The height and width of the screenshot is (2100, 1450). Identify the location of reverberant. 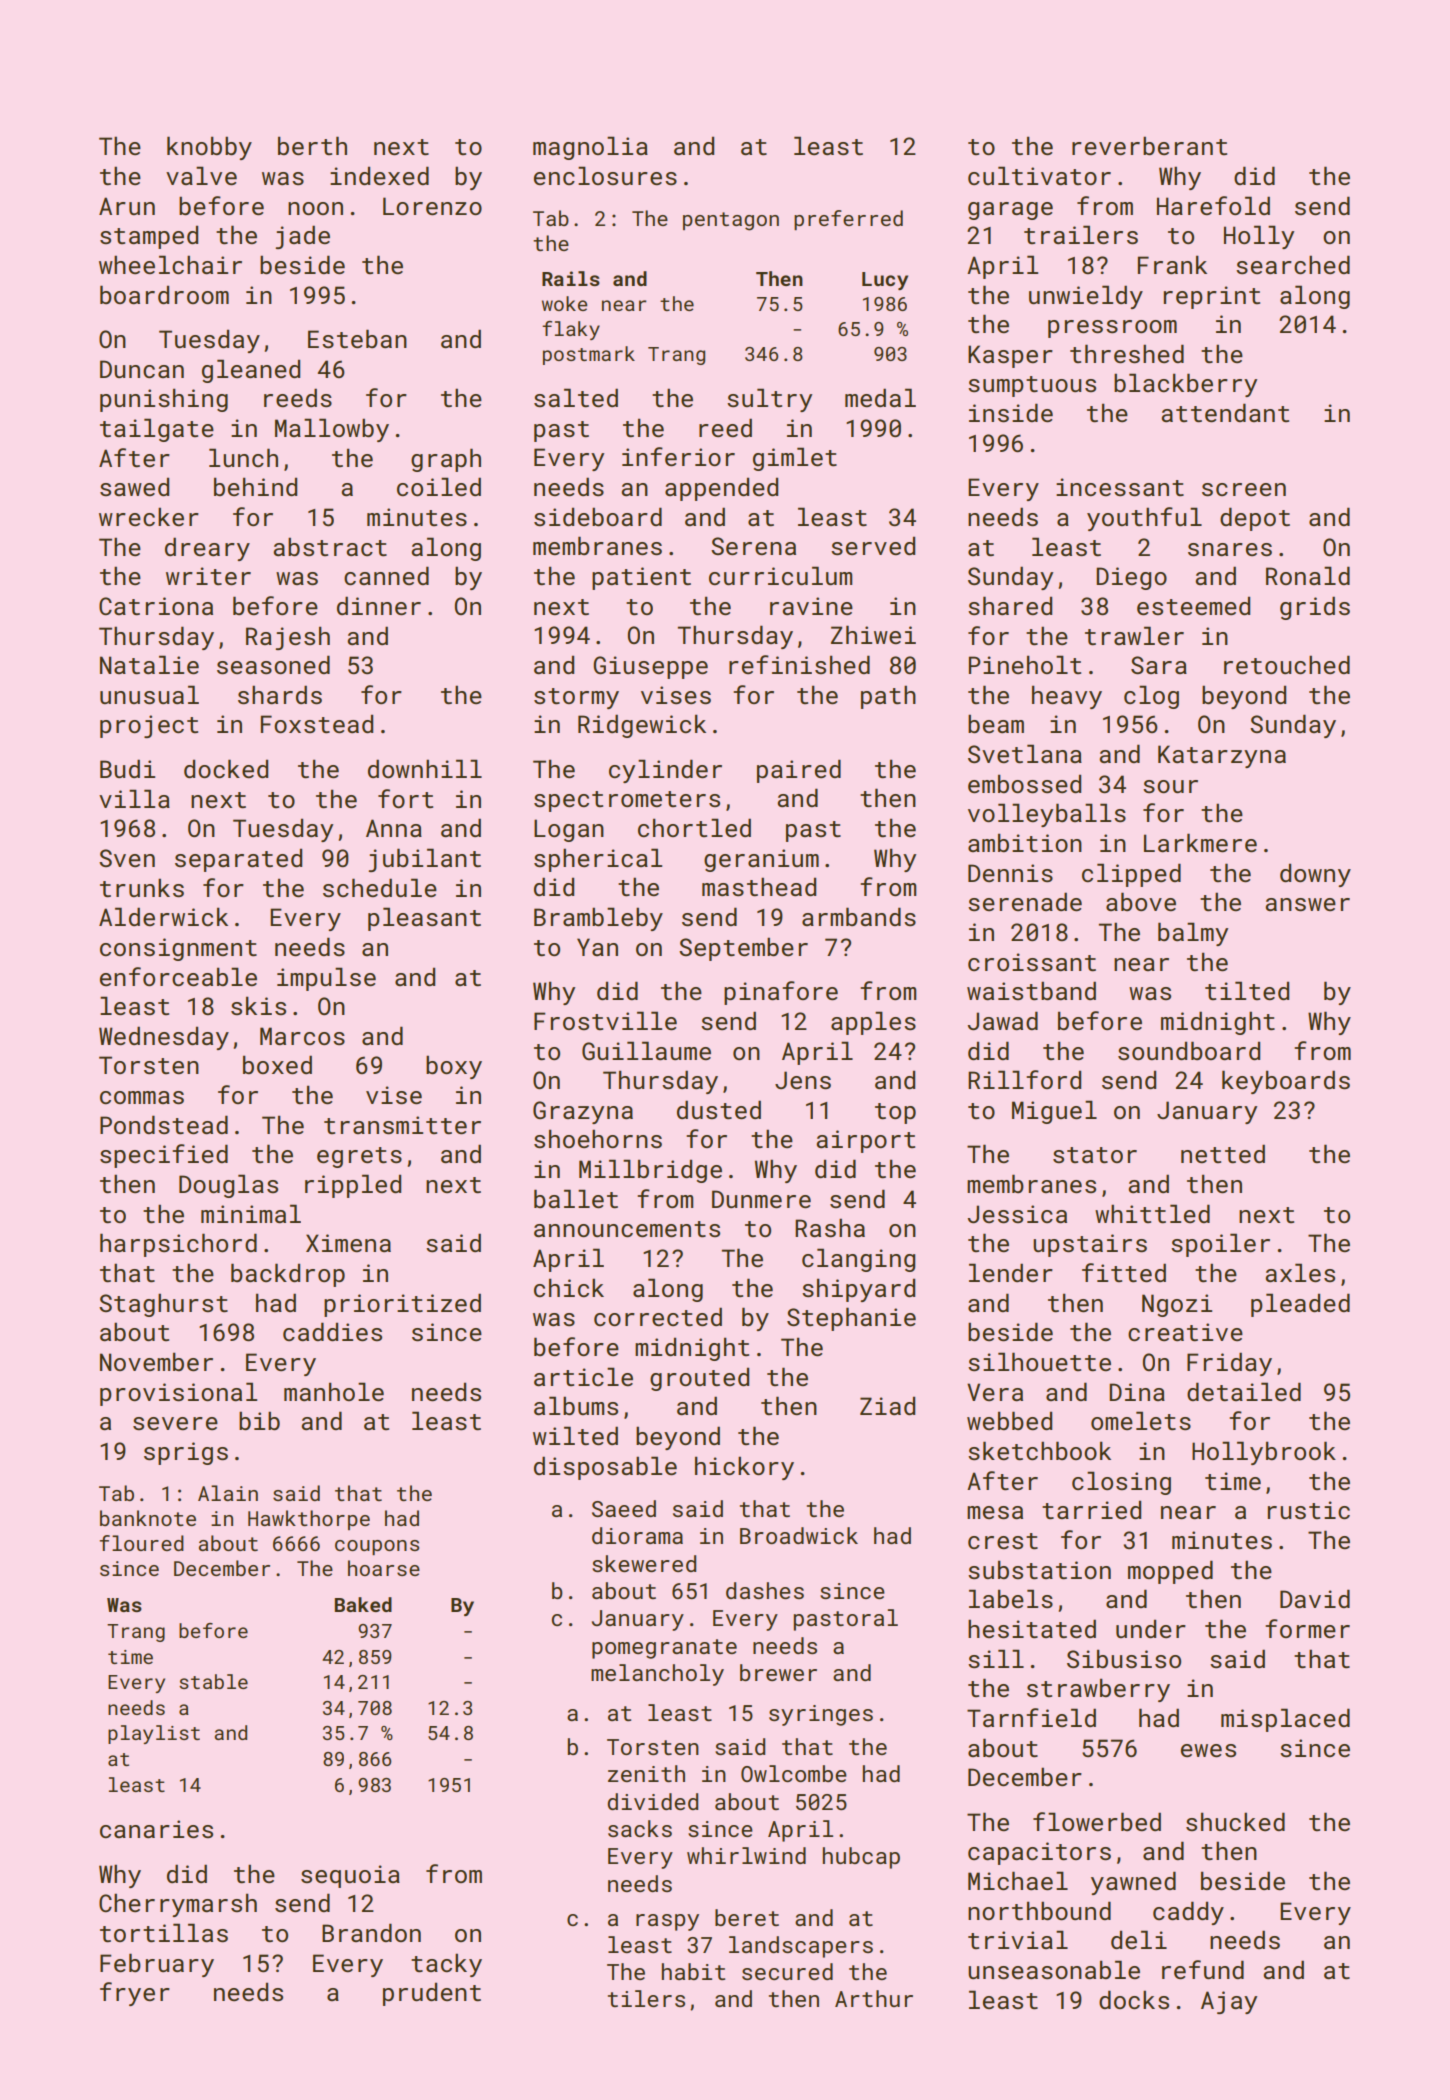
(1149, 145).
